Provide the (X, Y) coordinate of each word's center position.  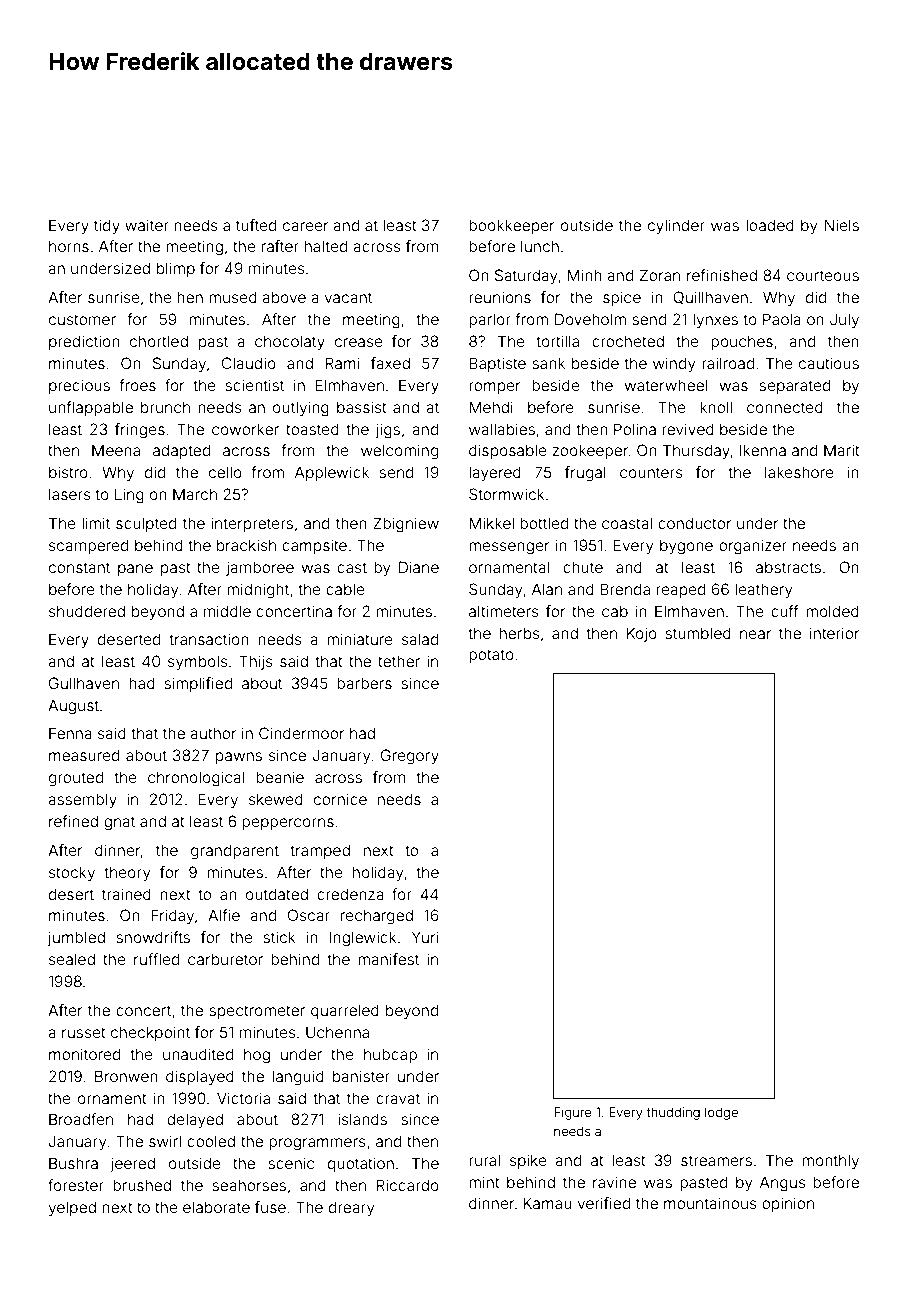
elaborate (216, 1207)
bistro (68, 472)
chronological (196, 779)
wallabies (502, 429)
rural (484, 1160)
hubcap (390, 1055)
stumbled (698, 633)
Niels (841, 225)
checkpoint (150, 1033)
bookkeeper (511, 226)
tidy (107, 226)
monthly (830, 1161)
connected (785, 407)
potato (491, 656)
